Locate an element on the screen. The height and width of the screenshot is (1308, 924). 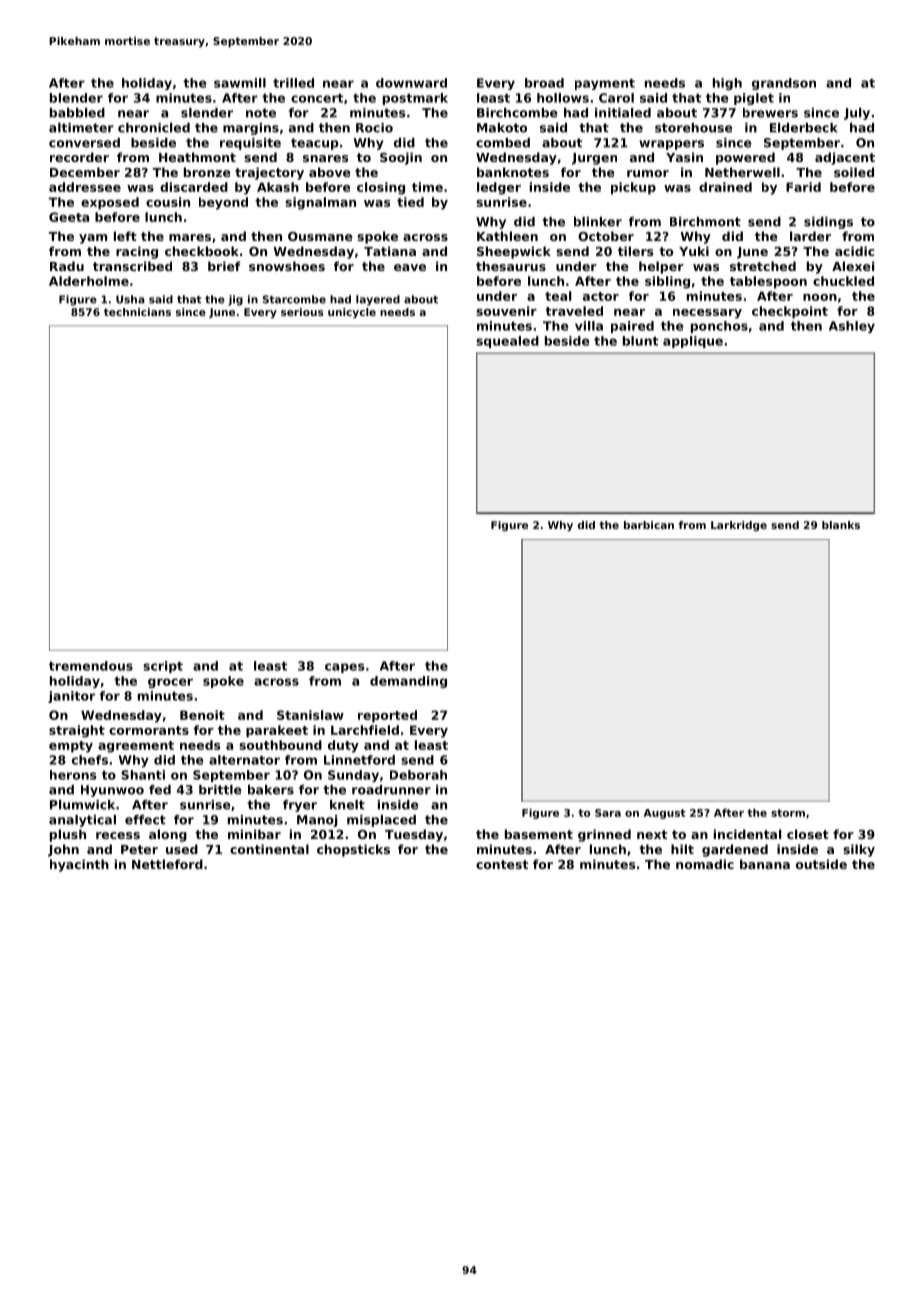
capes is located at coordinates (345, 668).
